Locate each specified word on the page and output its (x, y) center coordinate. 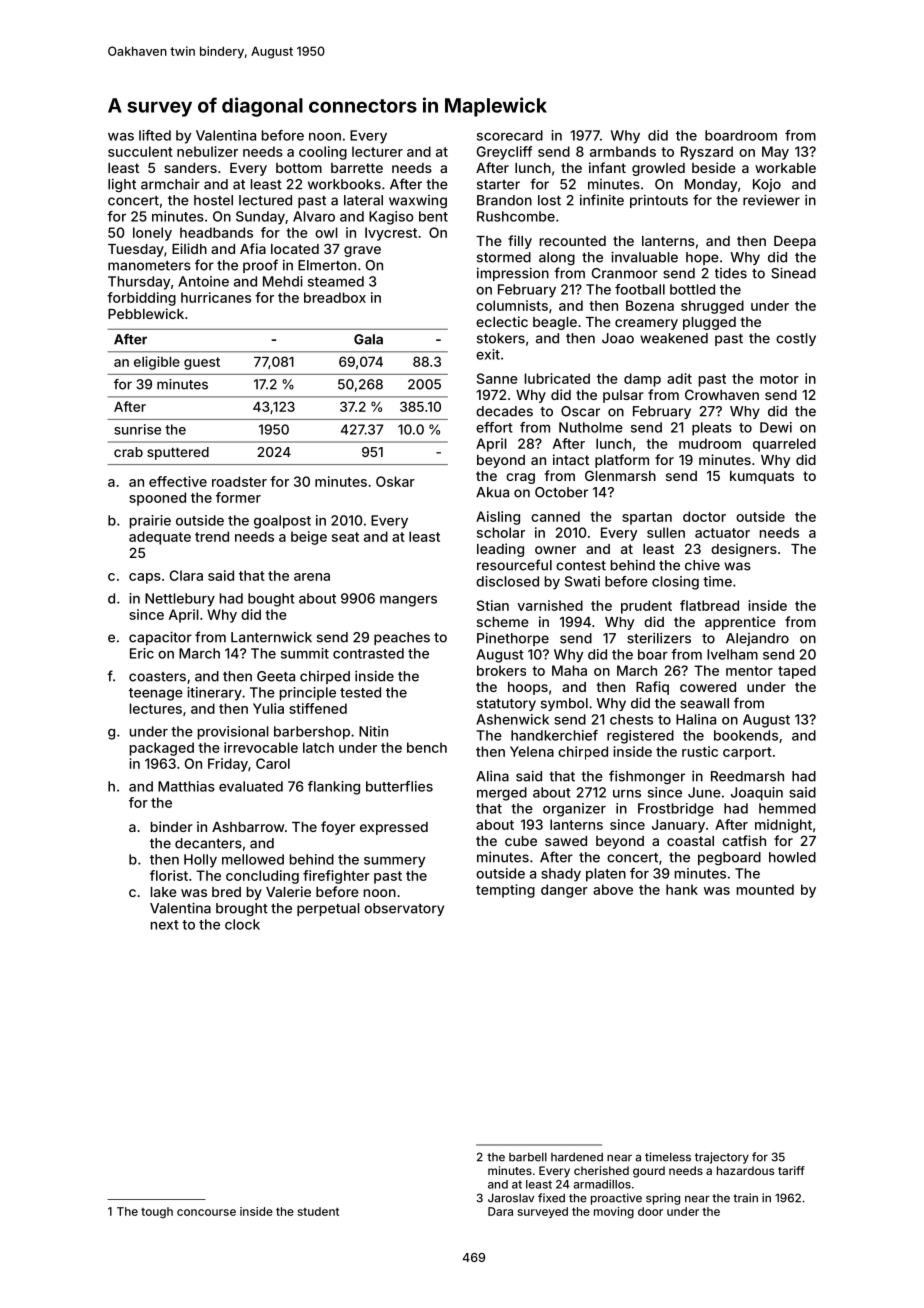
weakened (674, 338)
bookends (746, 735)
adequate (160, 538)
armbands (623, 151)
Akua (492, 492)
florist (169, 875)
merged (502, 794)
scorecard (510, 135)
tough (157, 1213)
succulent (140, 151)
